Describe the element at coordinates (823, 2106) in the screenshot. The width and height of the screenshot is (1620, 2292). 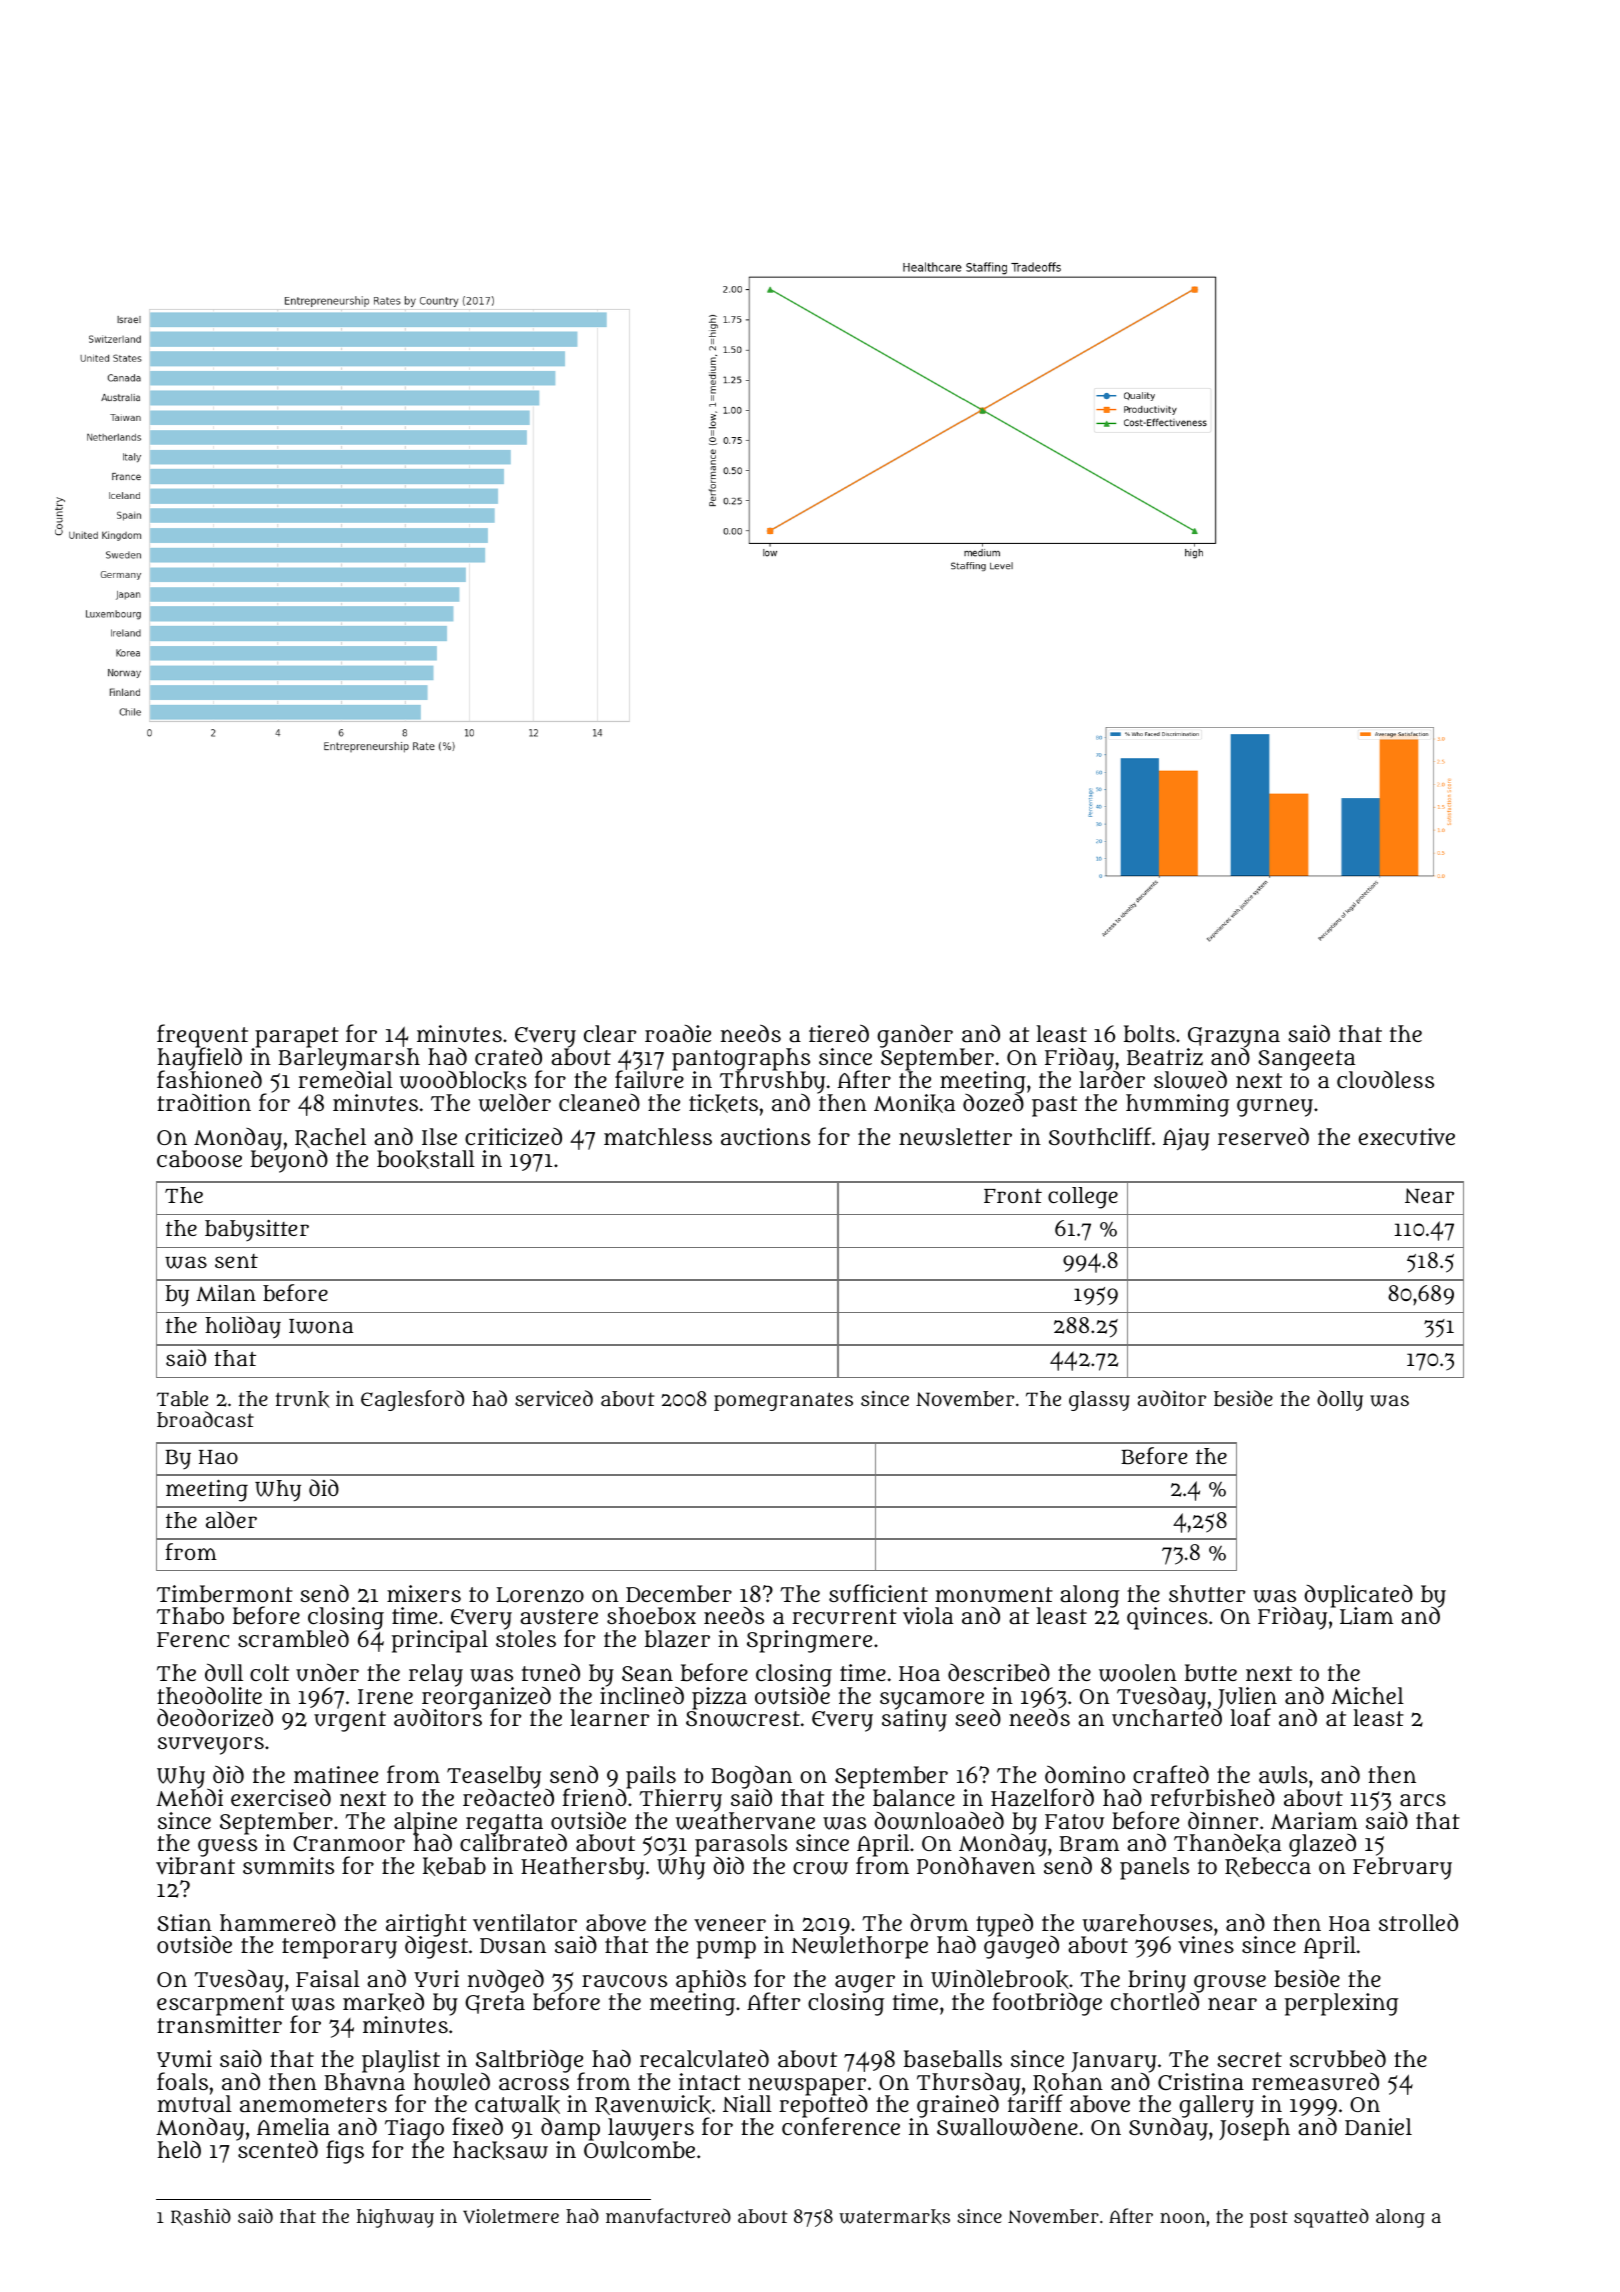
I see `repotted` at that location.
